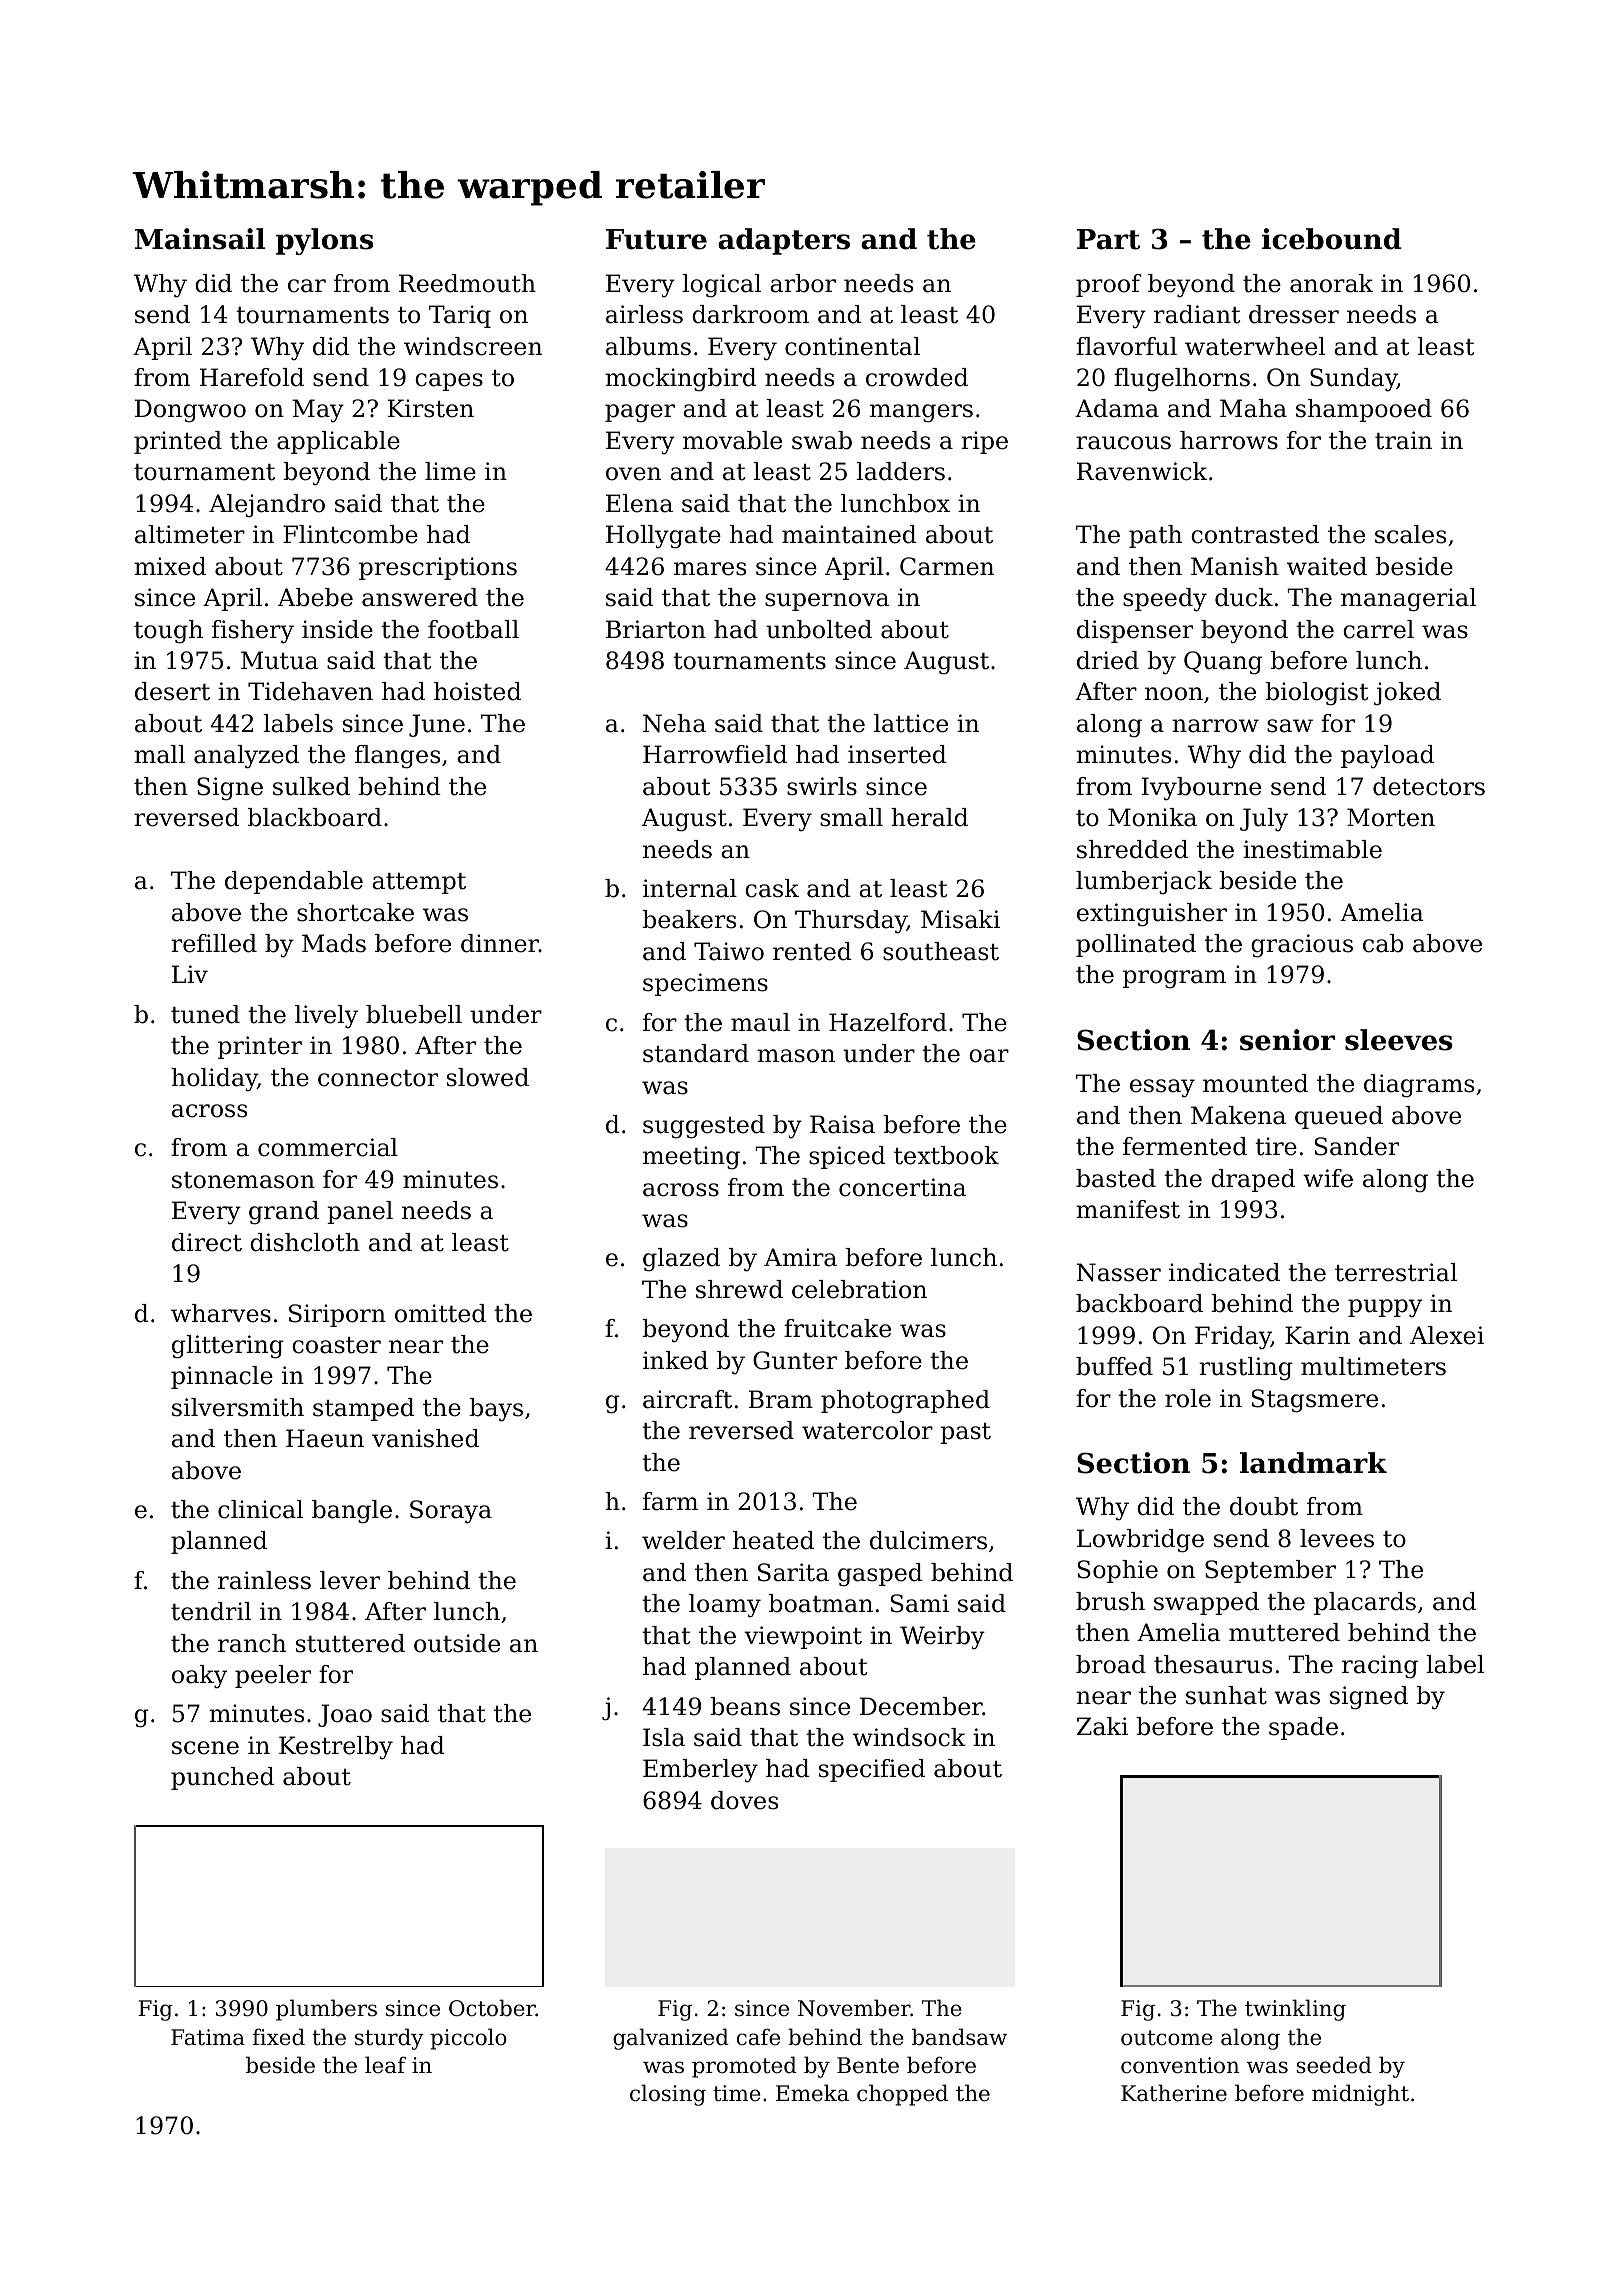 The width and height of the image is (1620, 2292). I want to click on diagrams, so click(1419, 1086).
